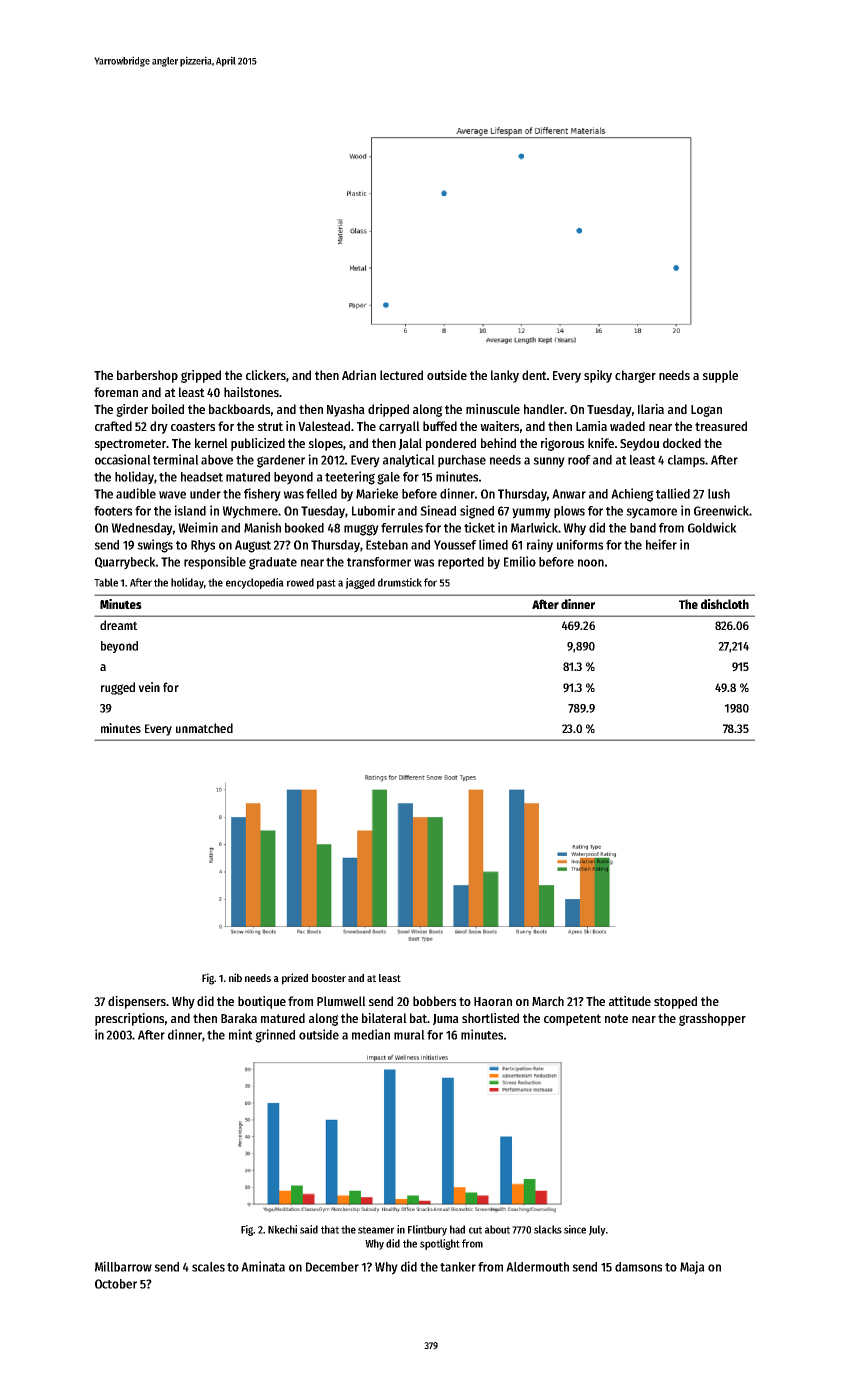 The width and height of the screenshot is (849, 1400). Describe the element at coordinates (675, 1002) in the screenshot. I see `stopped` at that location.
